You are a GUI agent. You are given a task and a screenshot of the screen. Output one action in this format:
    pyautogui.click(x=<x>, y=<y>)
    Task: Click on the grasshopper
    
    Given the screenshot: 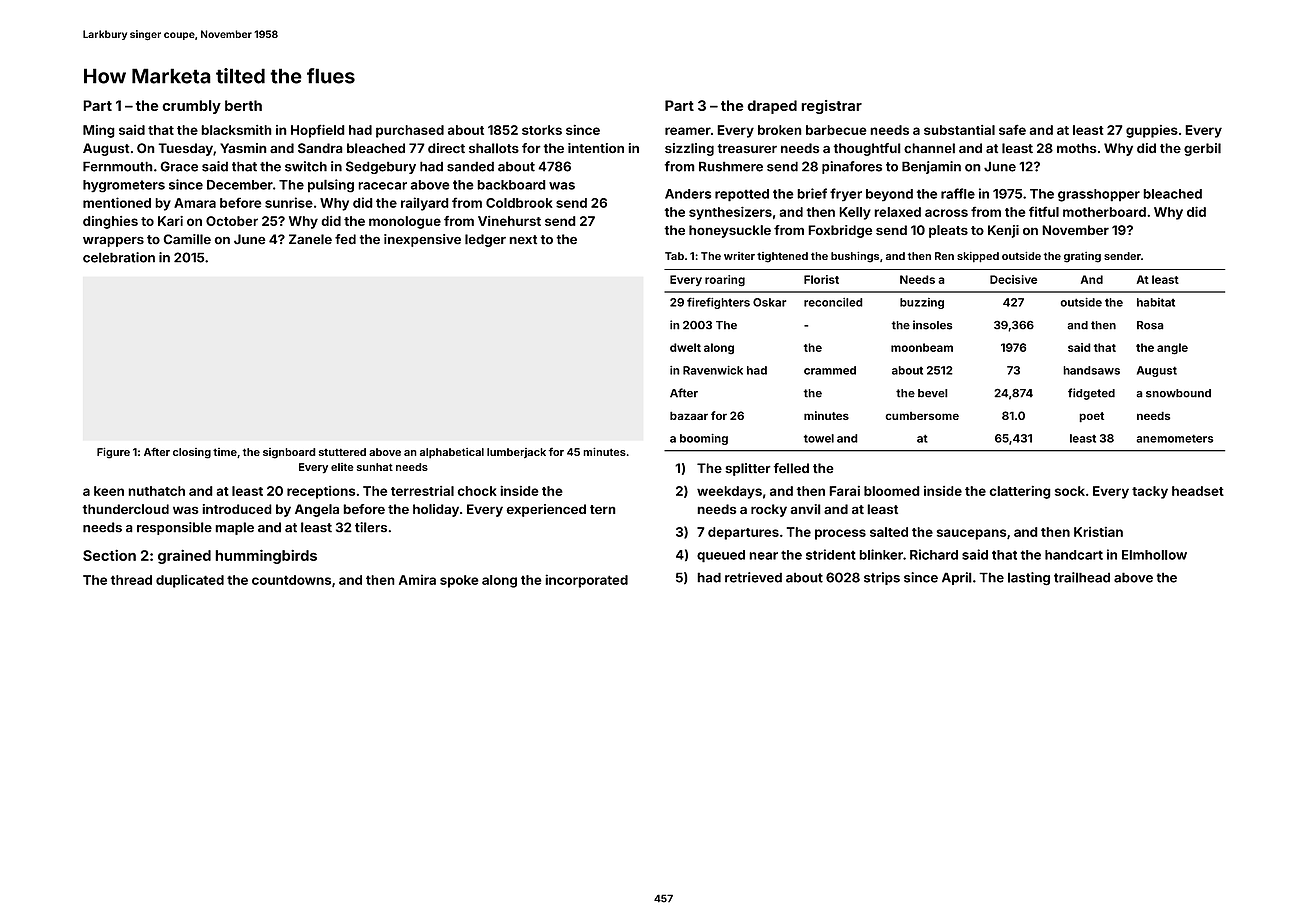 What is the action you would take?
    pyautogui.click(x=1099, y=195)
